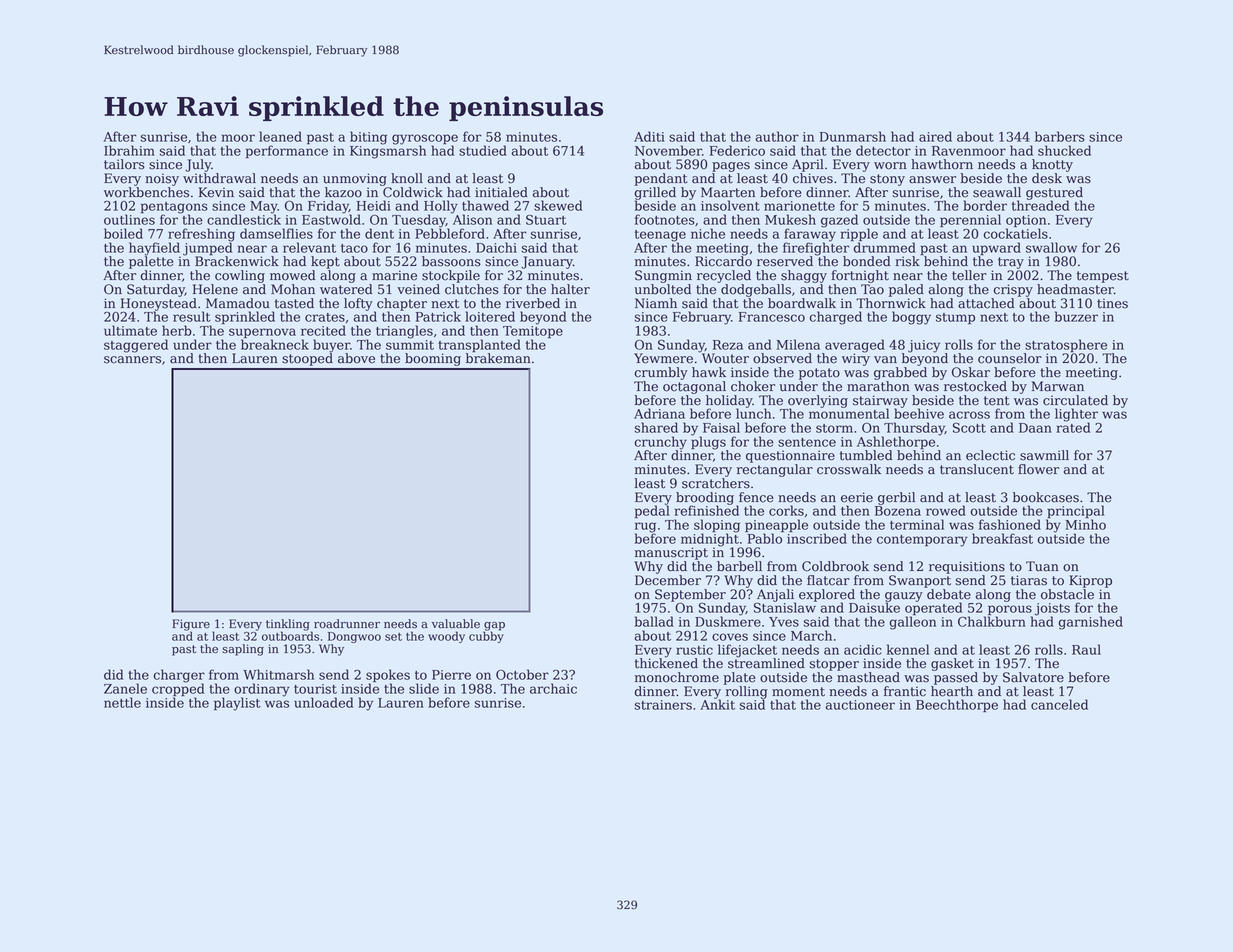 The width and height of the image is (1233, 952). I want to click on rowed, so click(946, 510).
